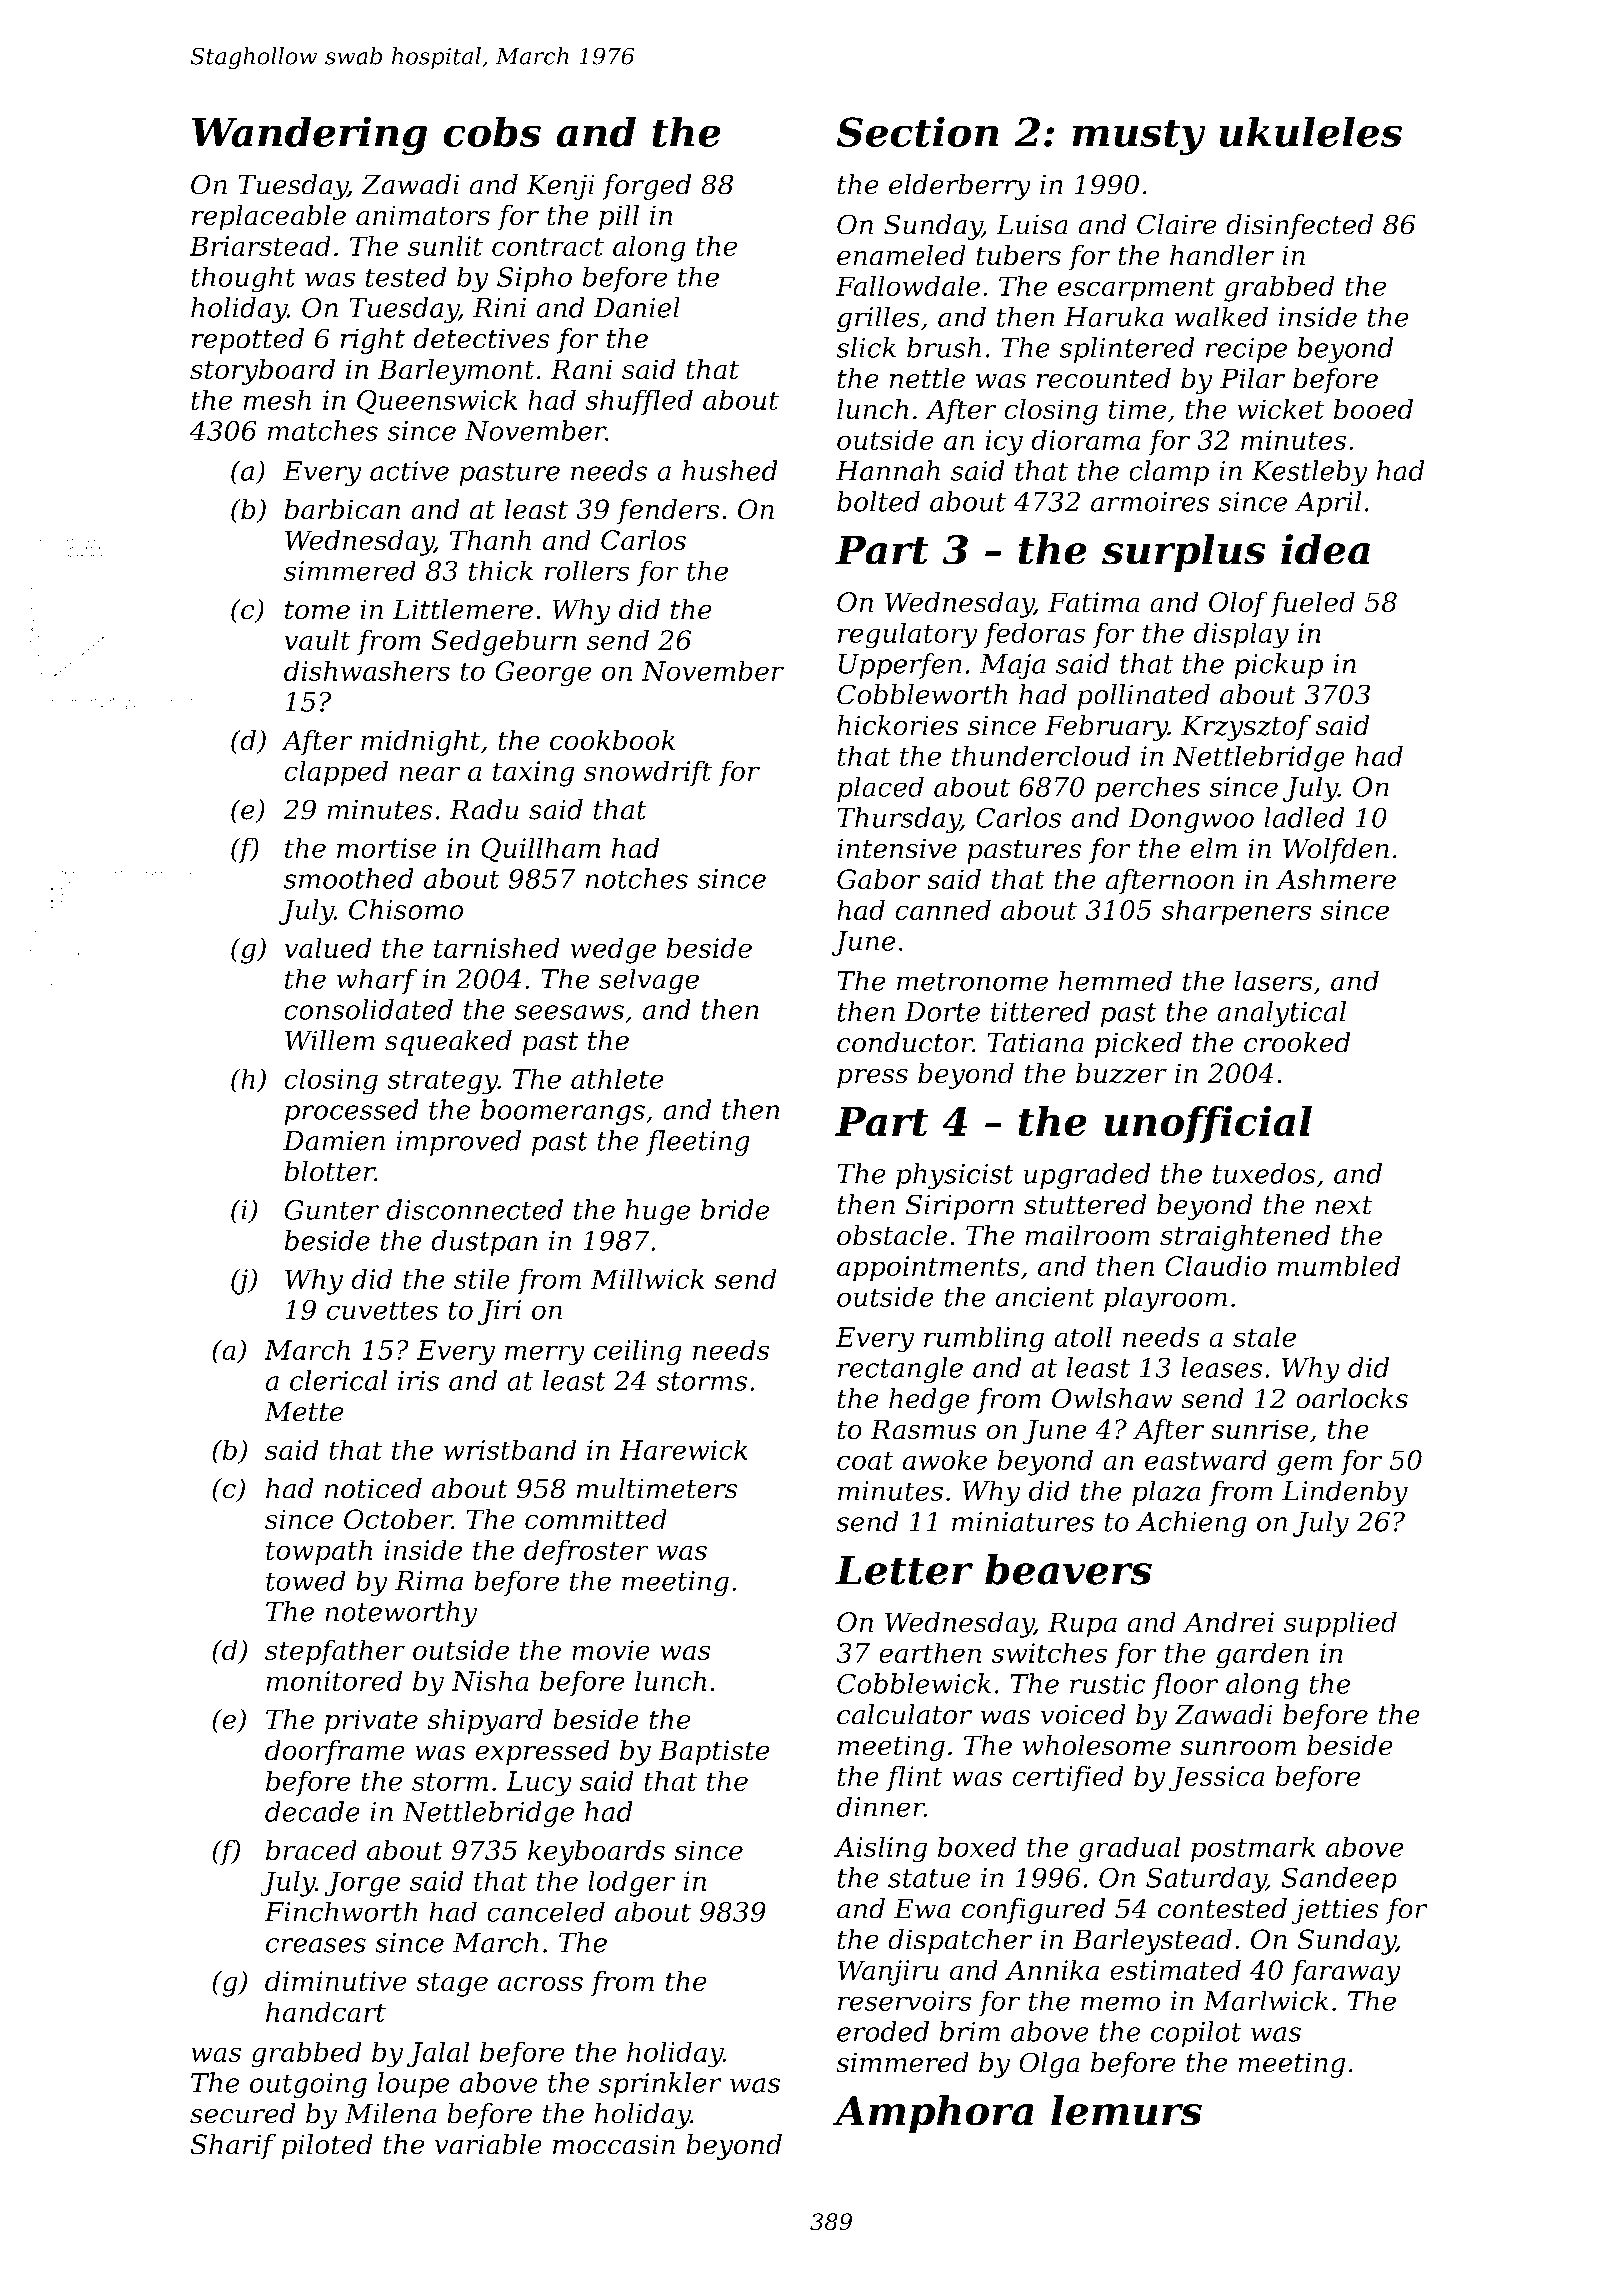  Describe the element at coordinates (336, 773) in the document. I see `clapped` at that location.
